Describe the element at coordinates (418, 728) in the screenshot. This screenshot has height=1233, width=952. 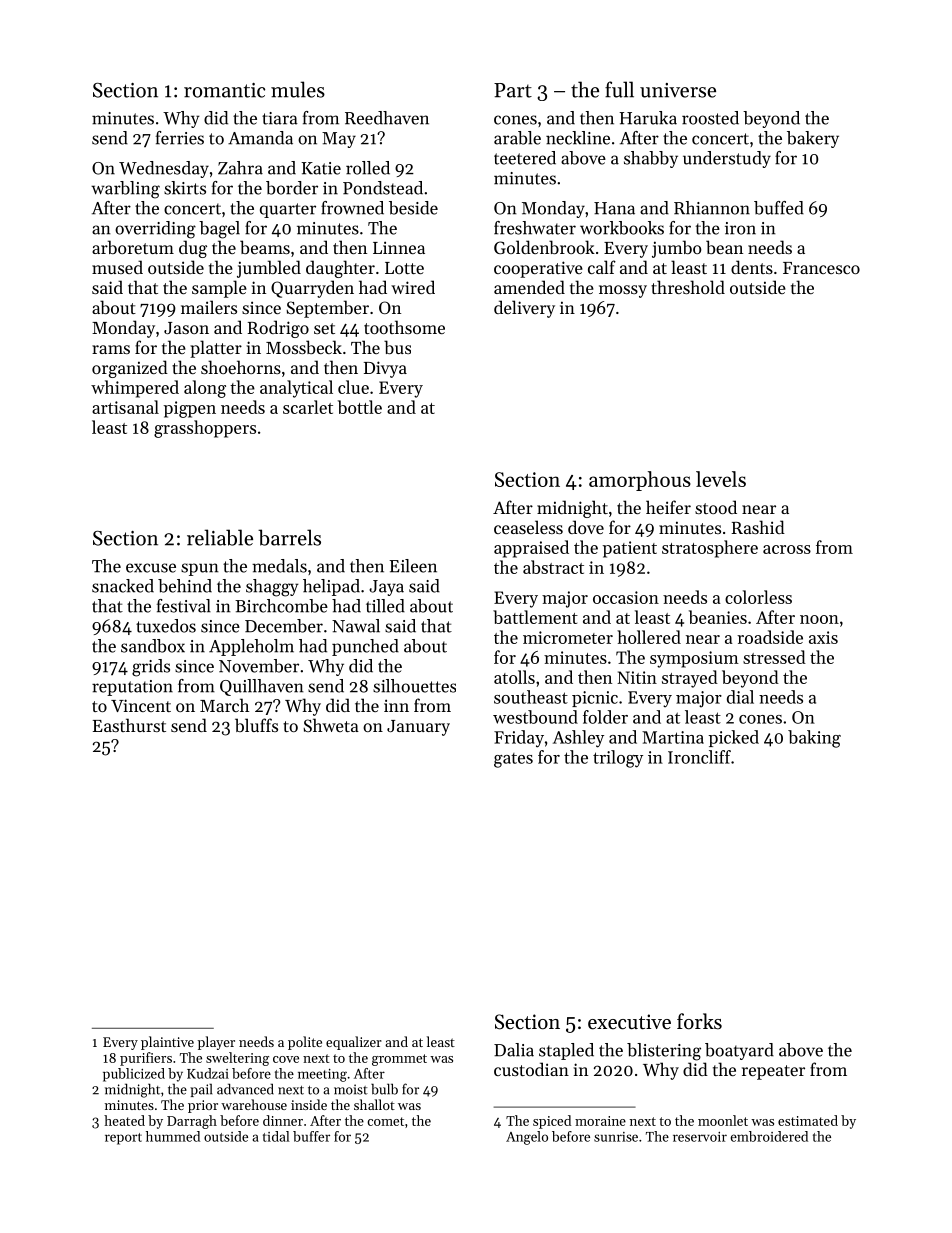
I see `January` at that location.
